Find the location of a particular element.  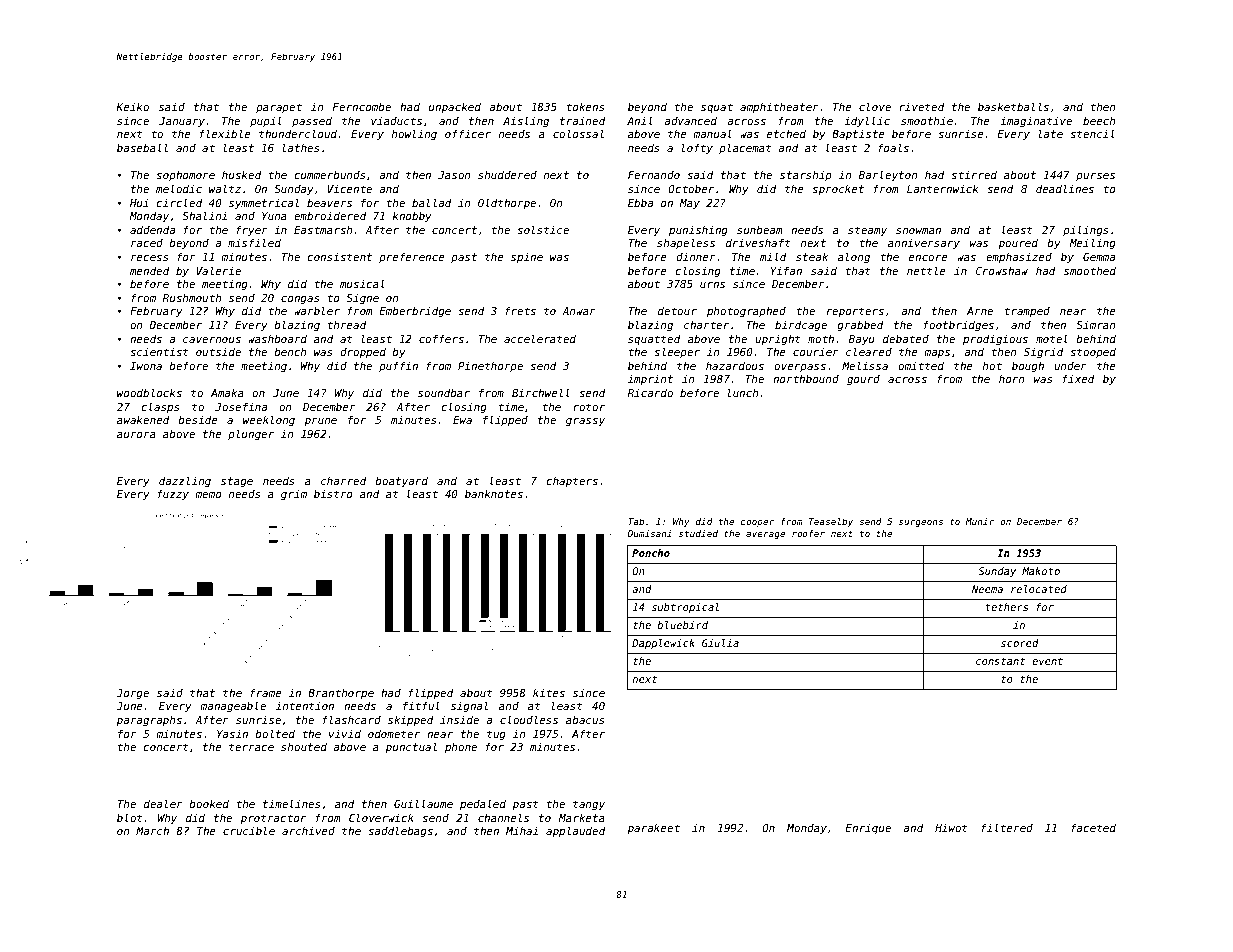

Ebba is located at coordinates (640, 202).
